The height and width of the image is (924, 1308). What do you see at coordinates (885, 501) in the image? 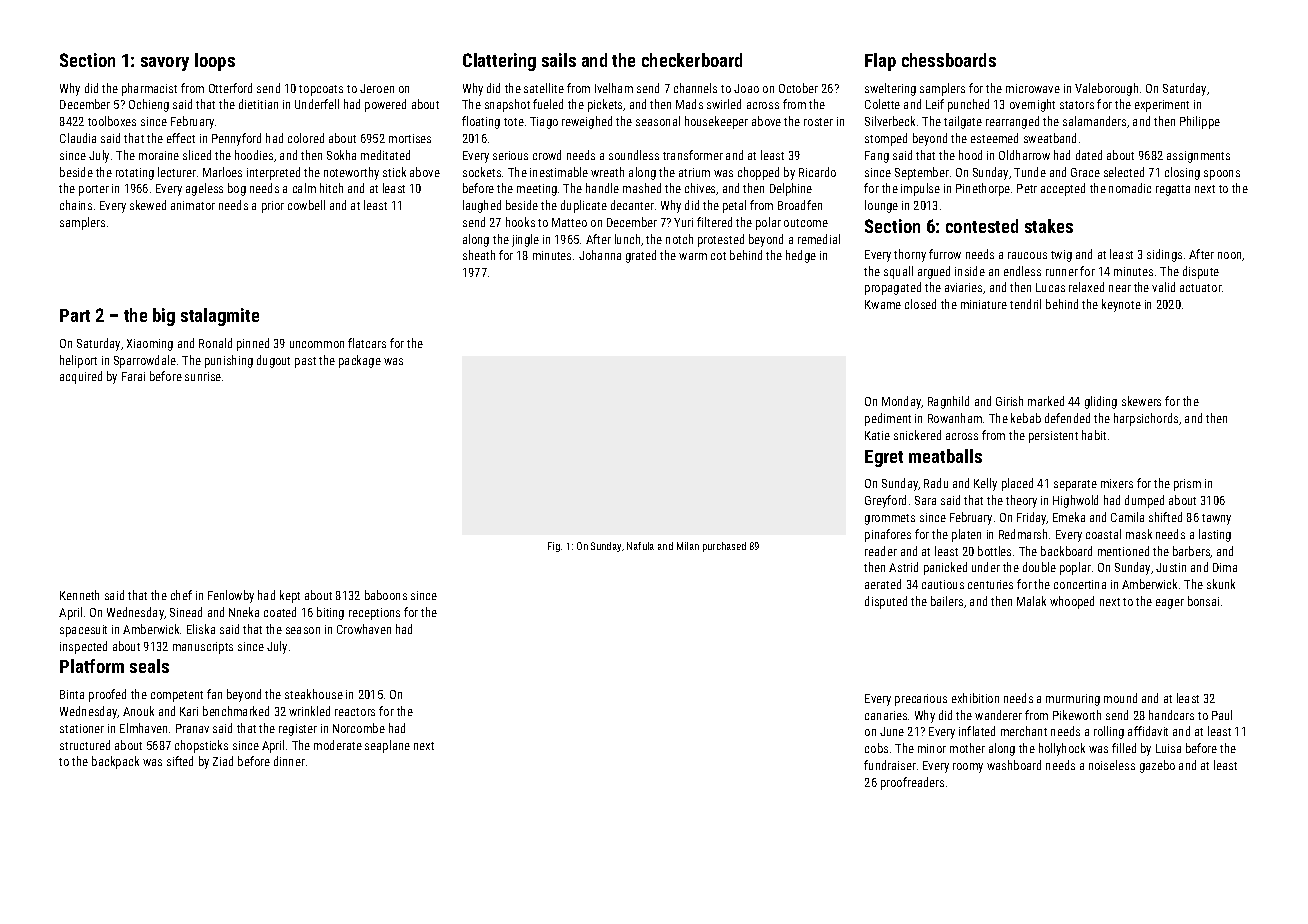
I see `Greyford` at bounding box center [885, 501].
